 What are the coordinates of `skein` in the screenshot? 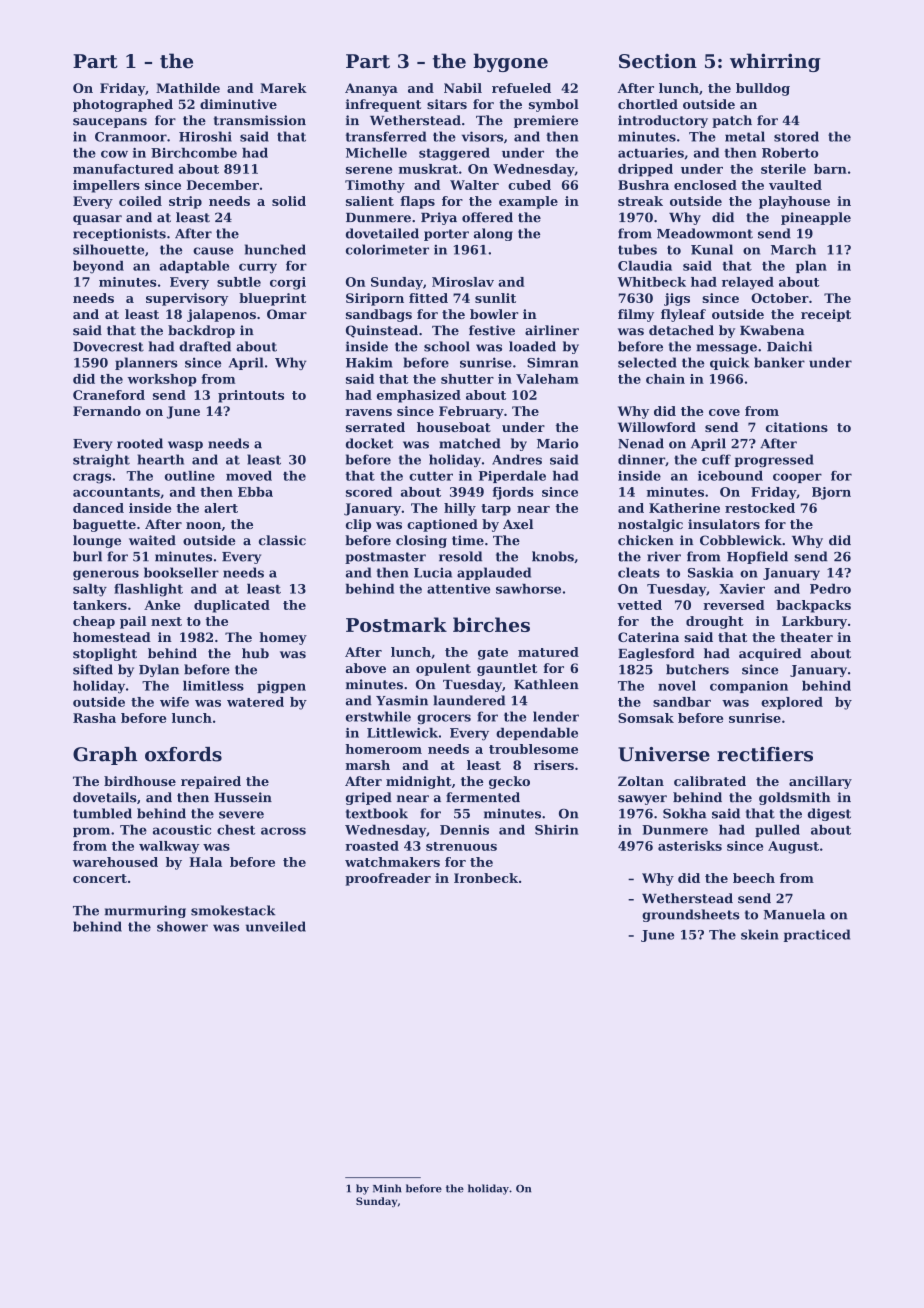 It's located at (759, 934).
